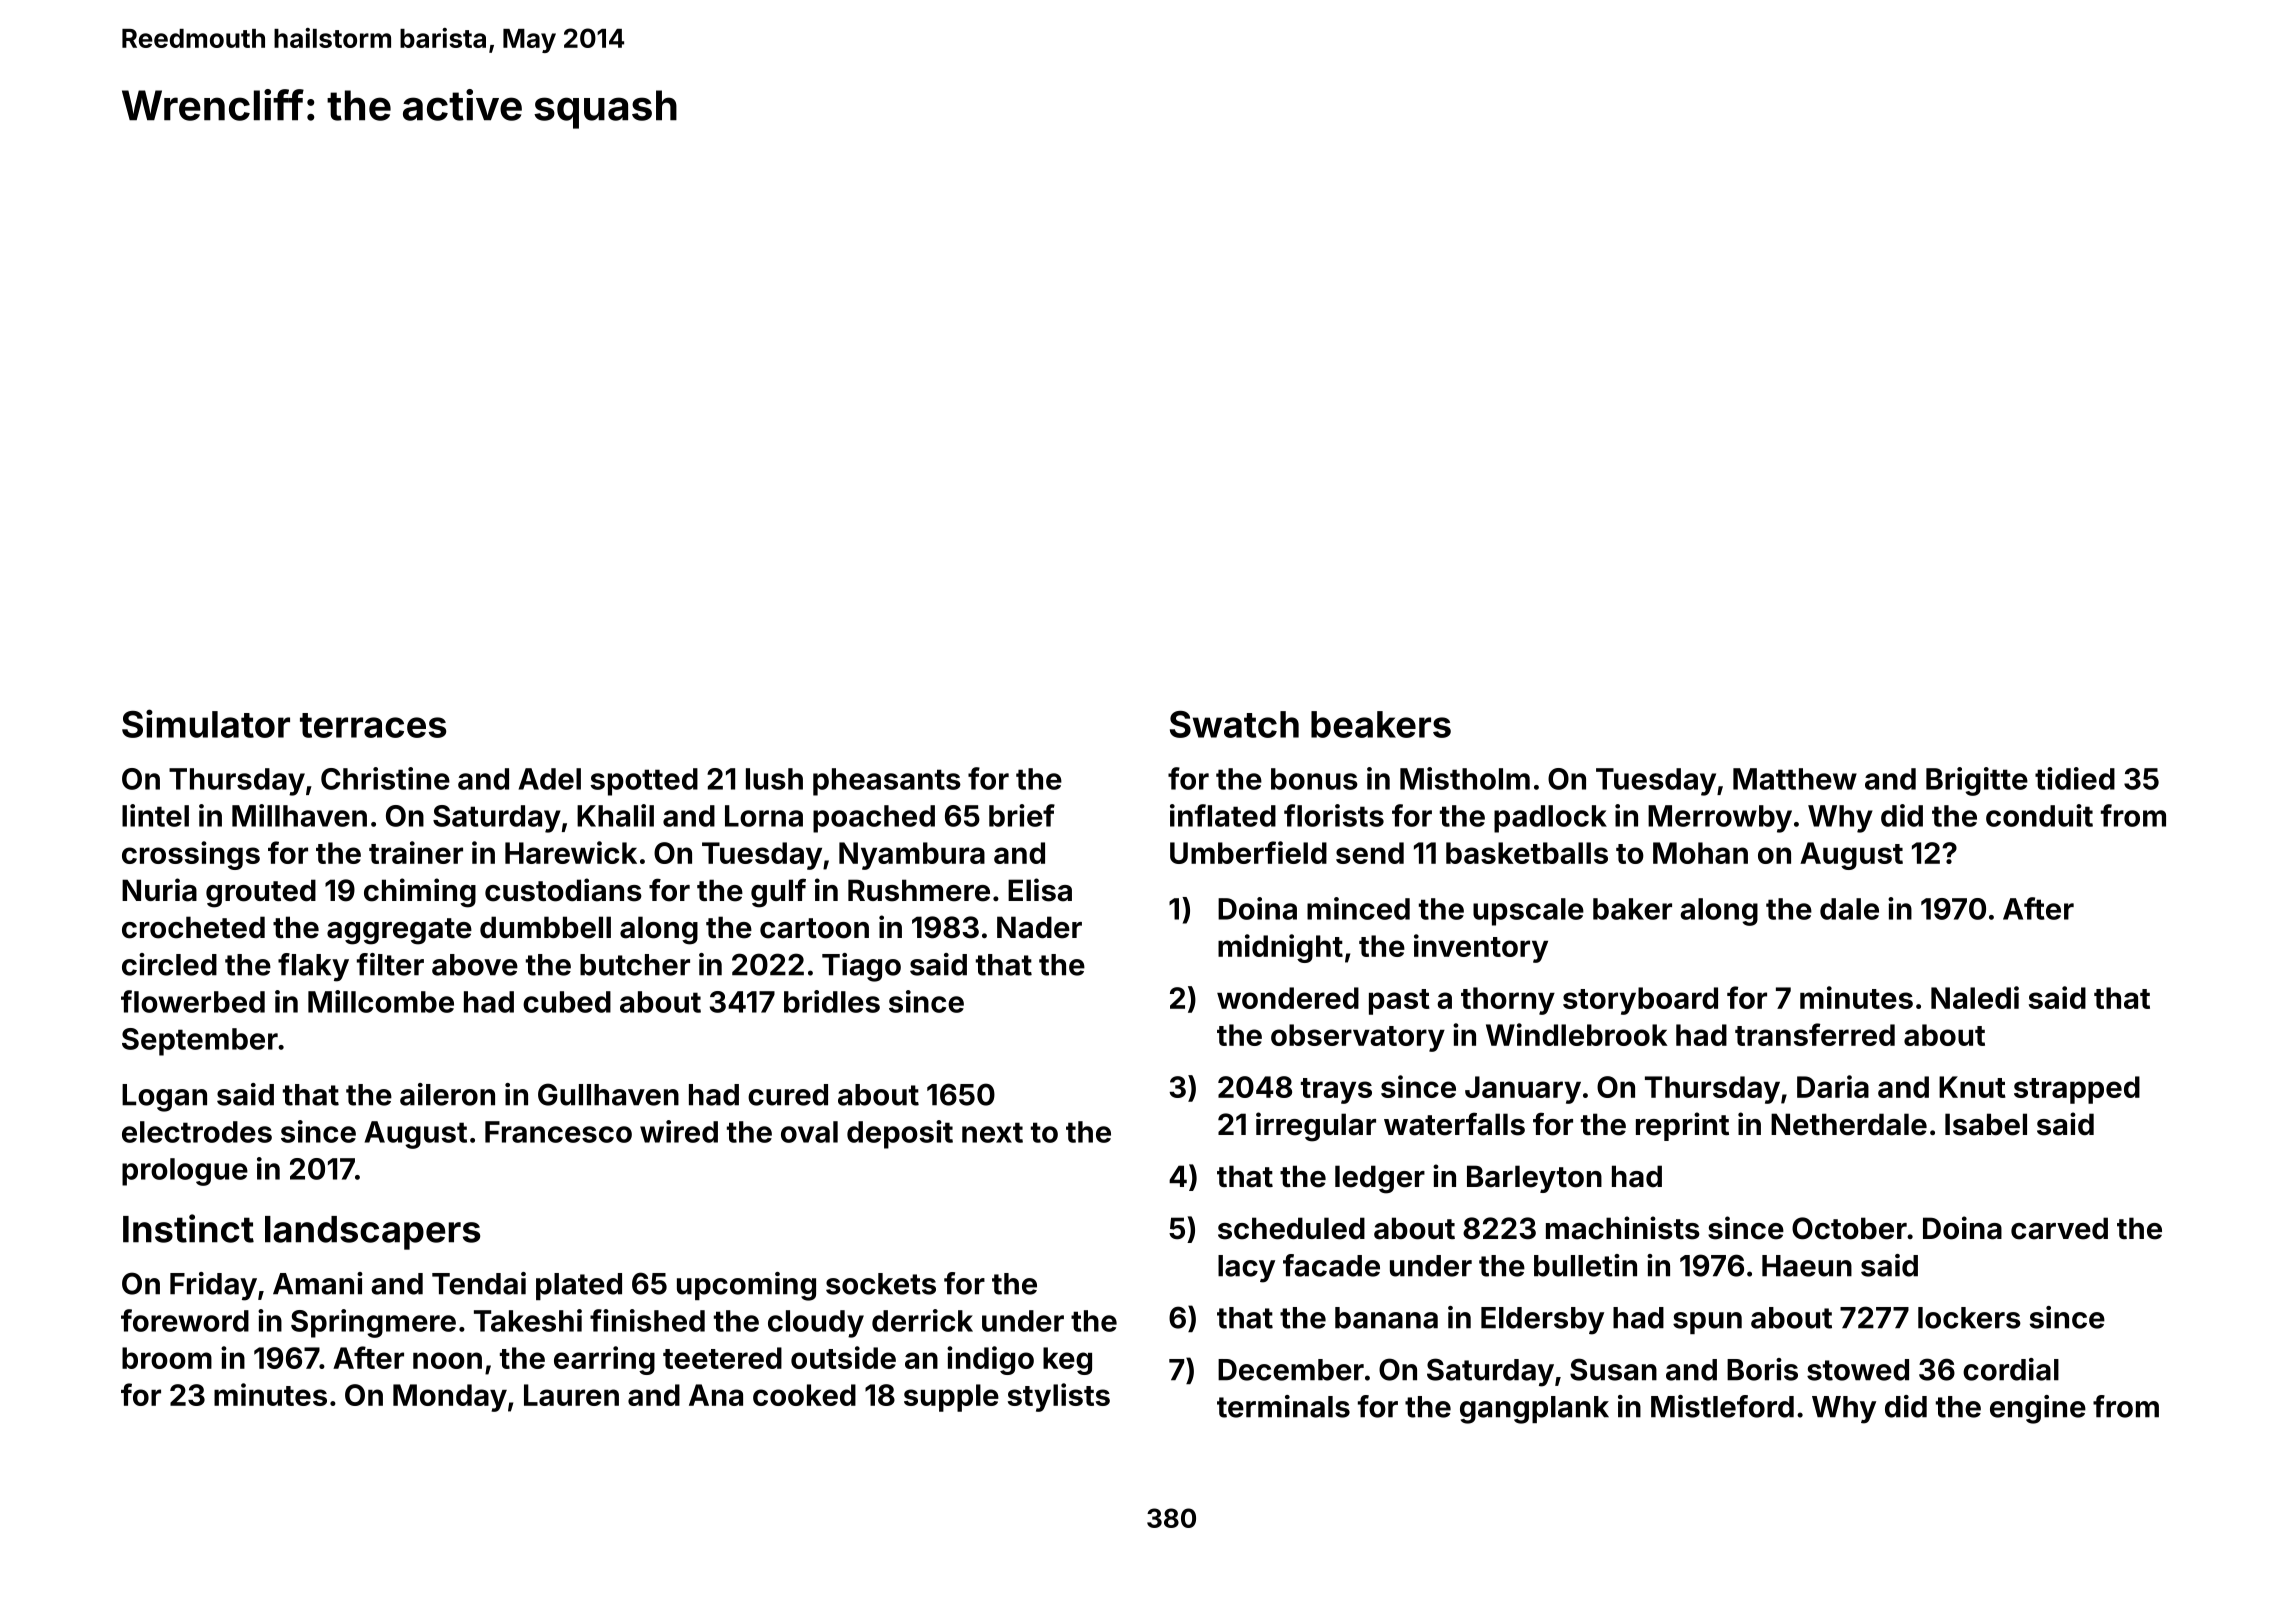 Image resolution: width=2292 pixels, height=1620 pixels. Describe the element at coordinates (816, 1324) in the screenshot. I see `cloudy` at that location.
